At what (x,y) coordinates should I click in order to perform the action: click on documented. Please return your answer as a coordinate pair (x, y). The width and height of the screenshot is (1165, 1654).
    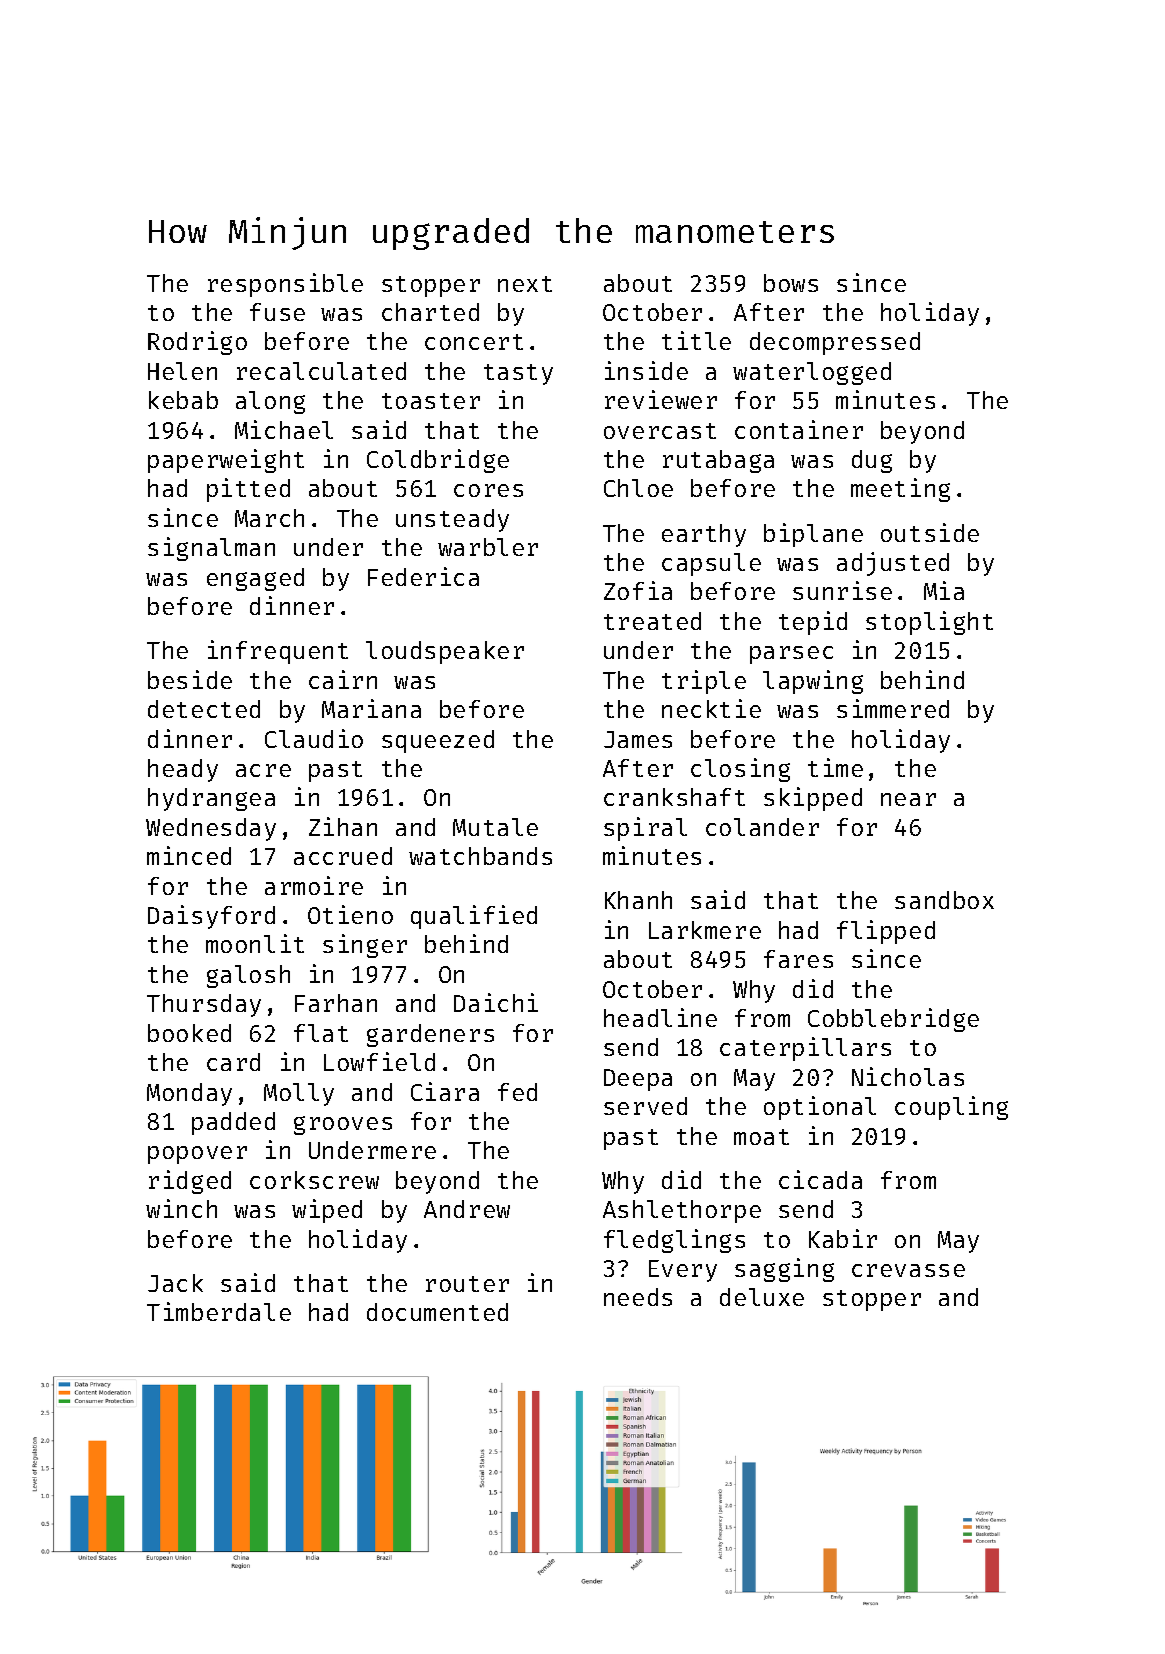
    Looking at the image, I should click on (437, 1312).
